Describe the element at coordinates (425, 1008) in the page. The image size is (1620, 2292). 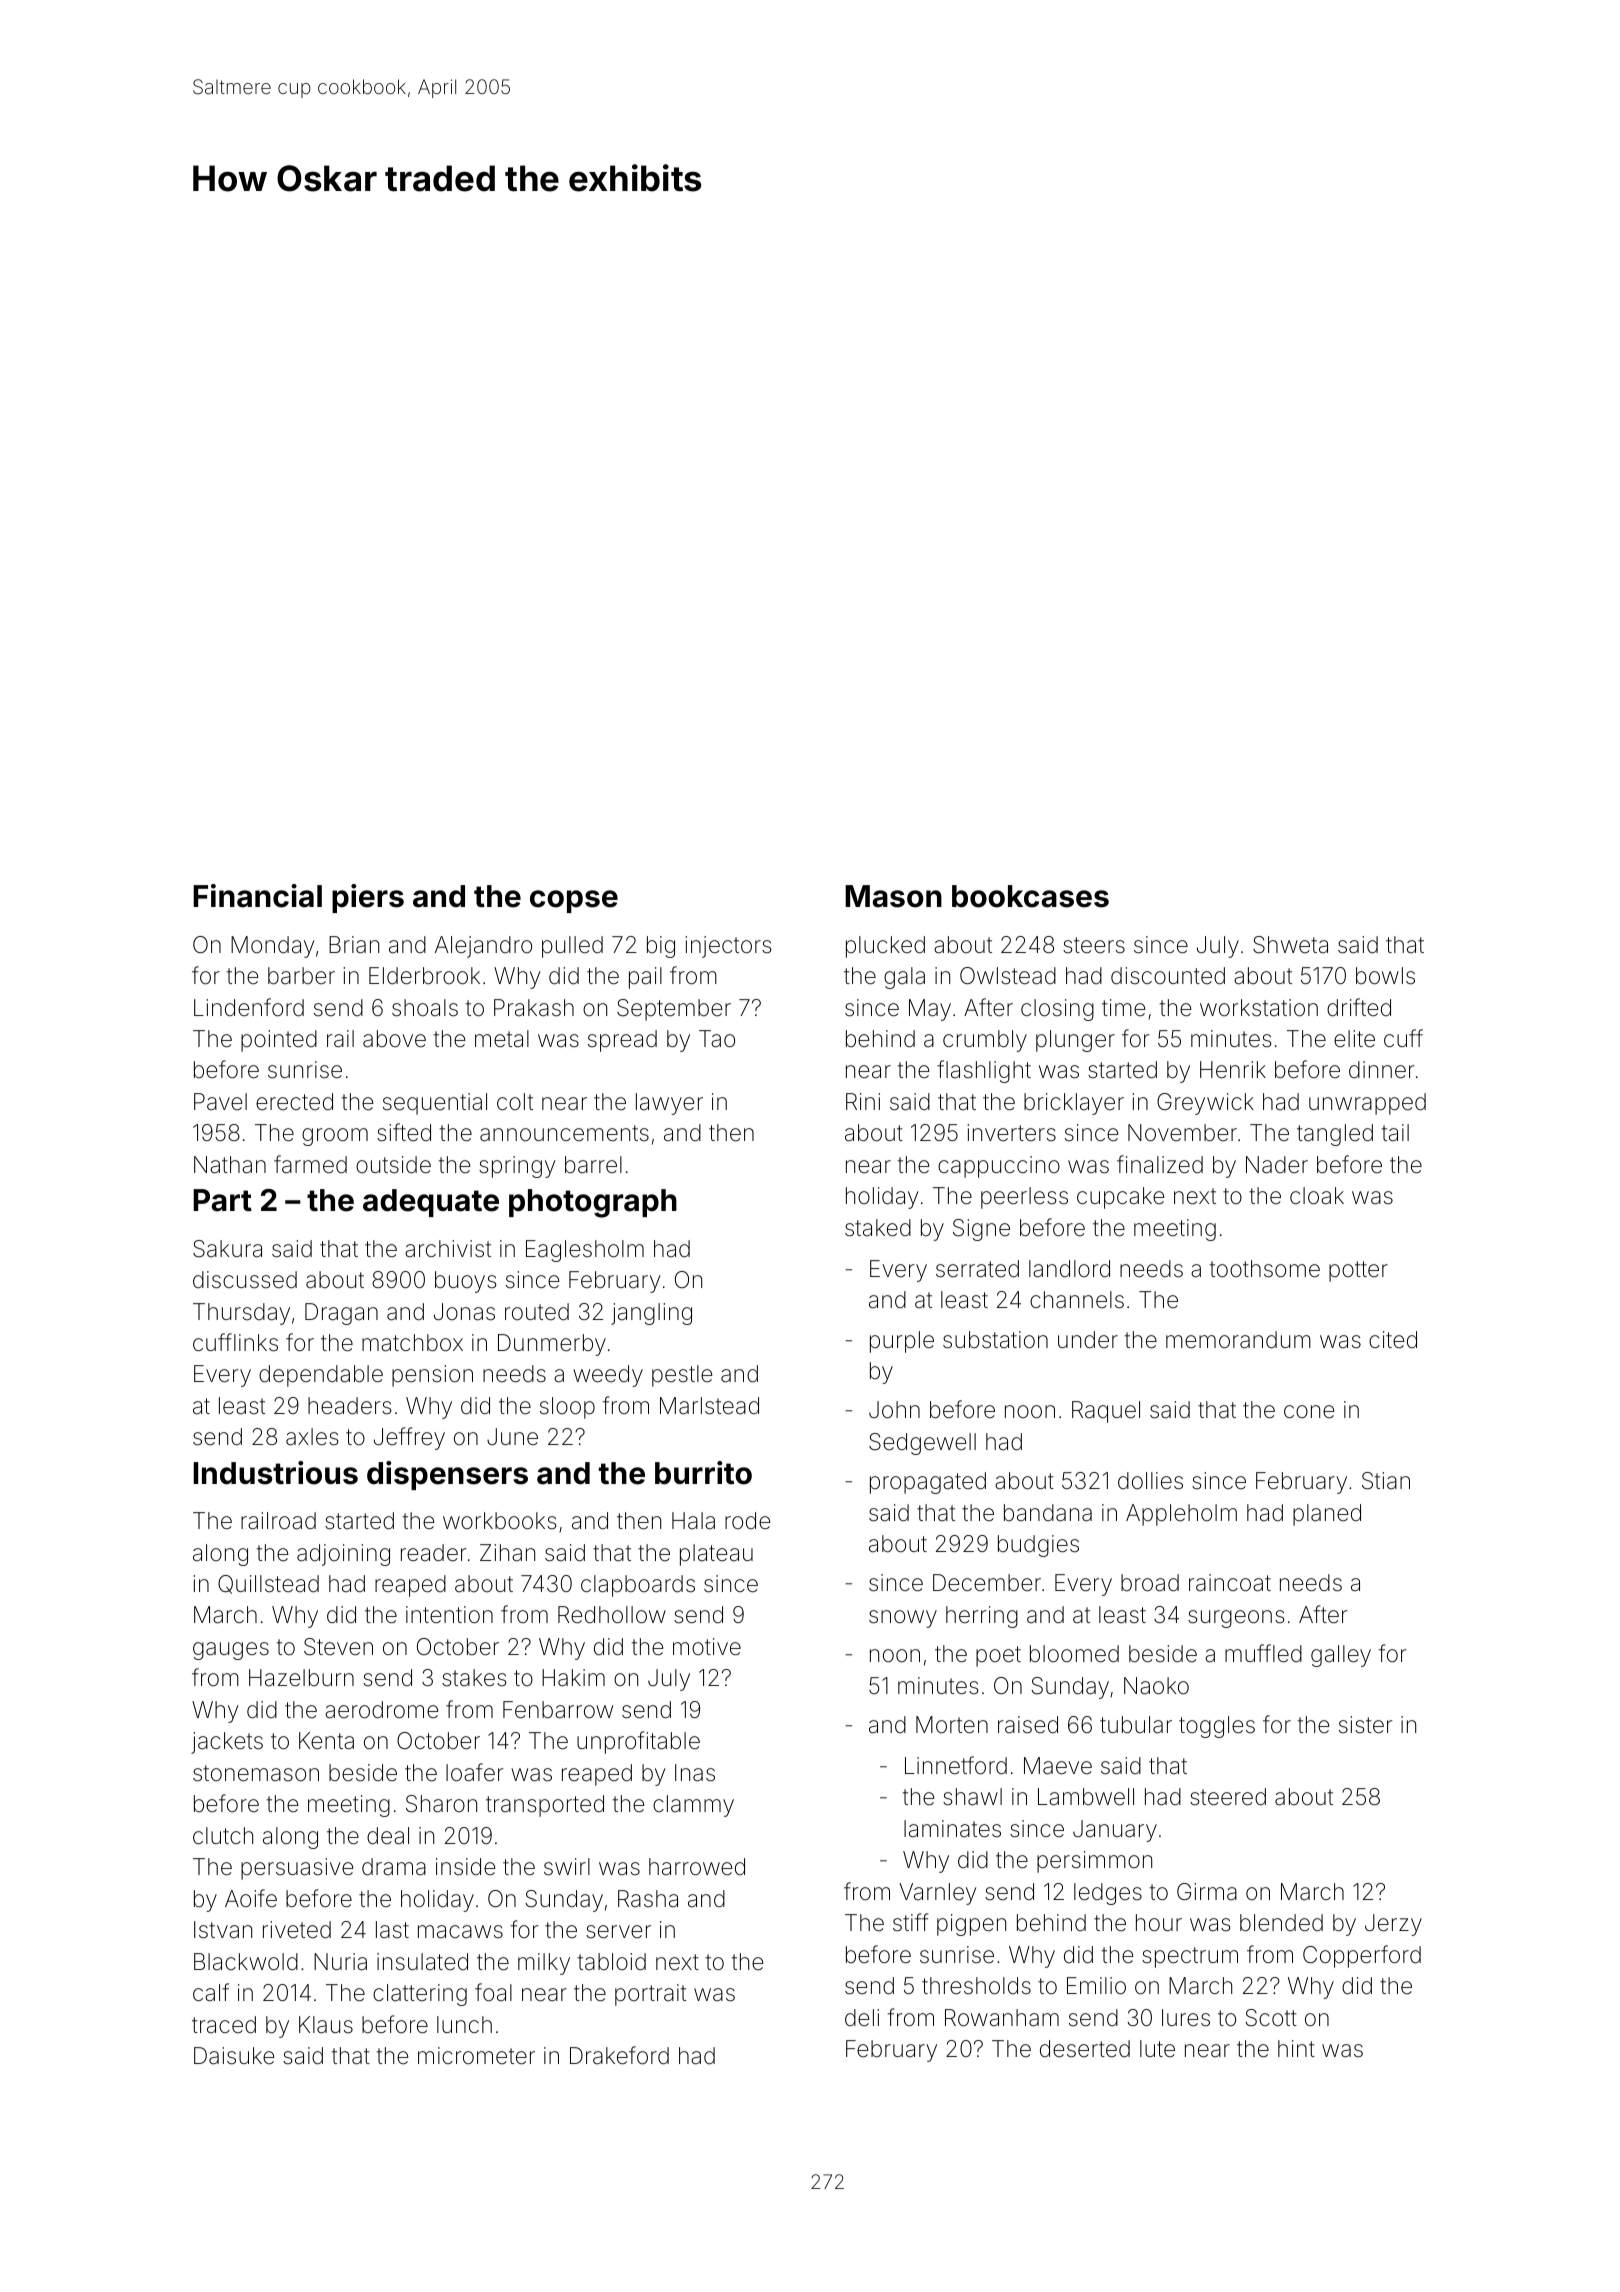
I see `shoals` at that location.
